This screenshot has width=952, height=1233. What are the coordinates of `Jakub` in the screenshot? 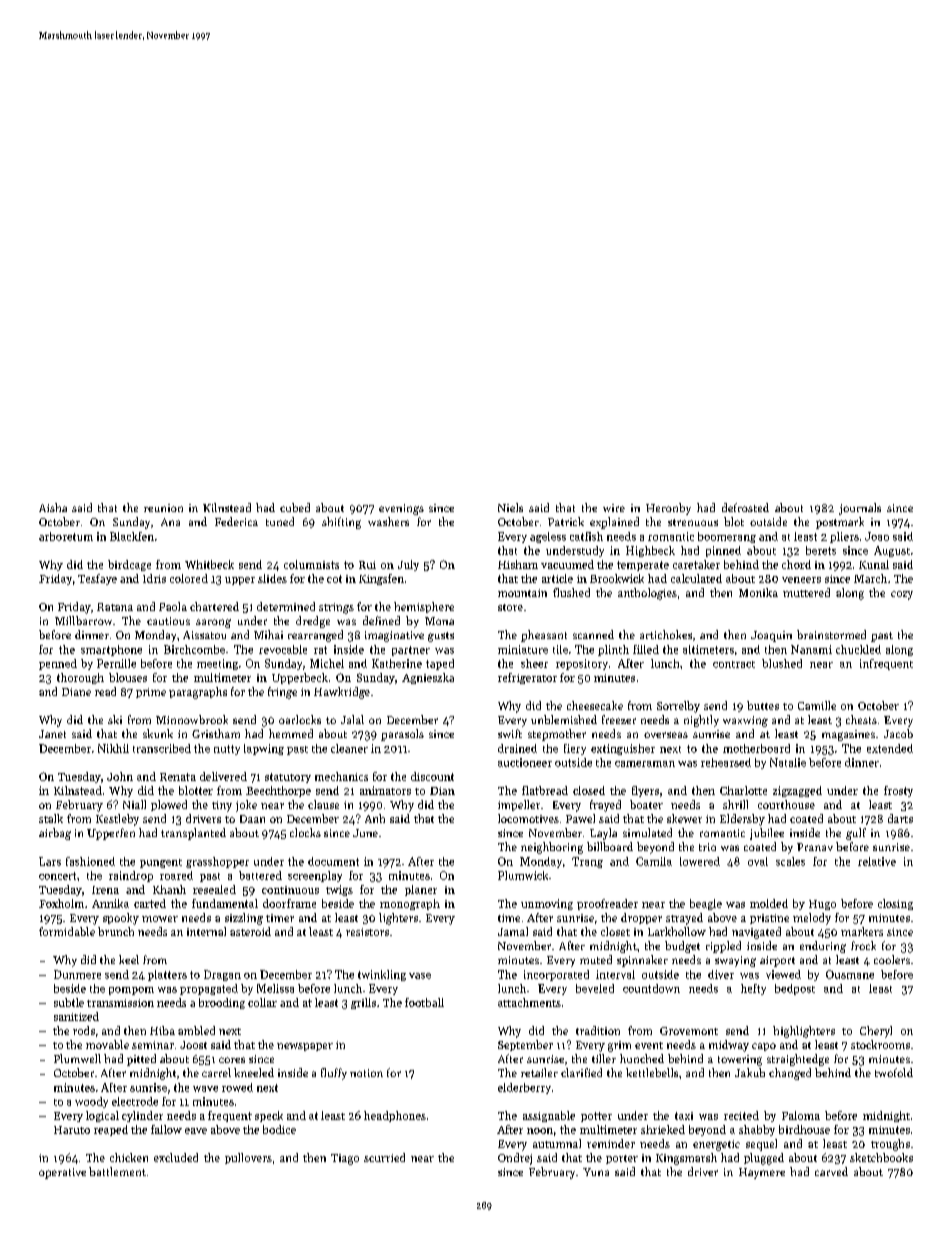 It's located at (750, 1072).
